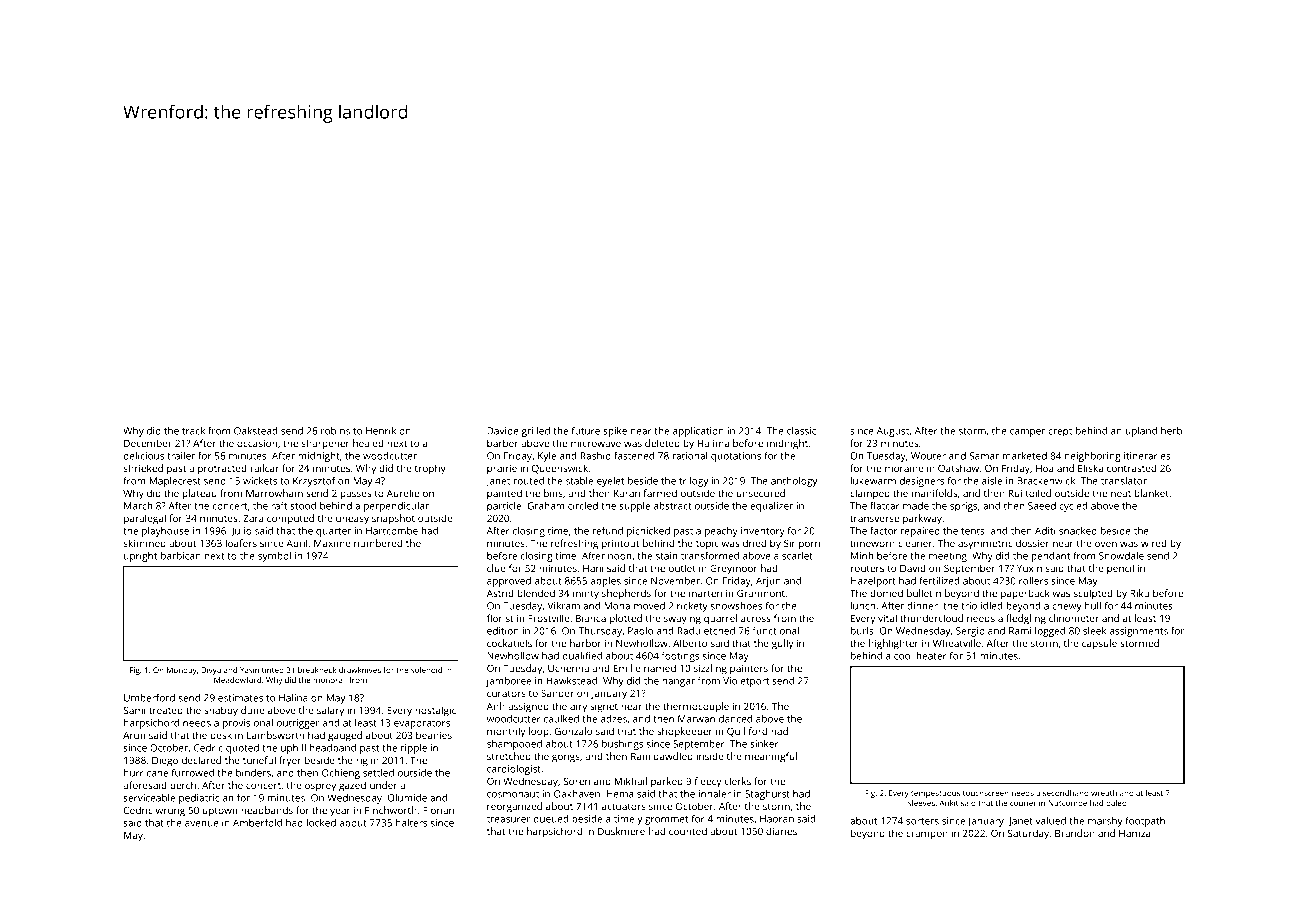 This document has width=1308, height=924. I want to click on track, so click(193, 431).
